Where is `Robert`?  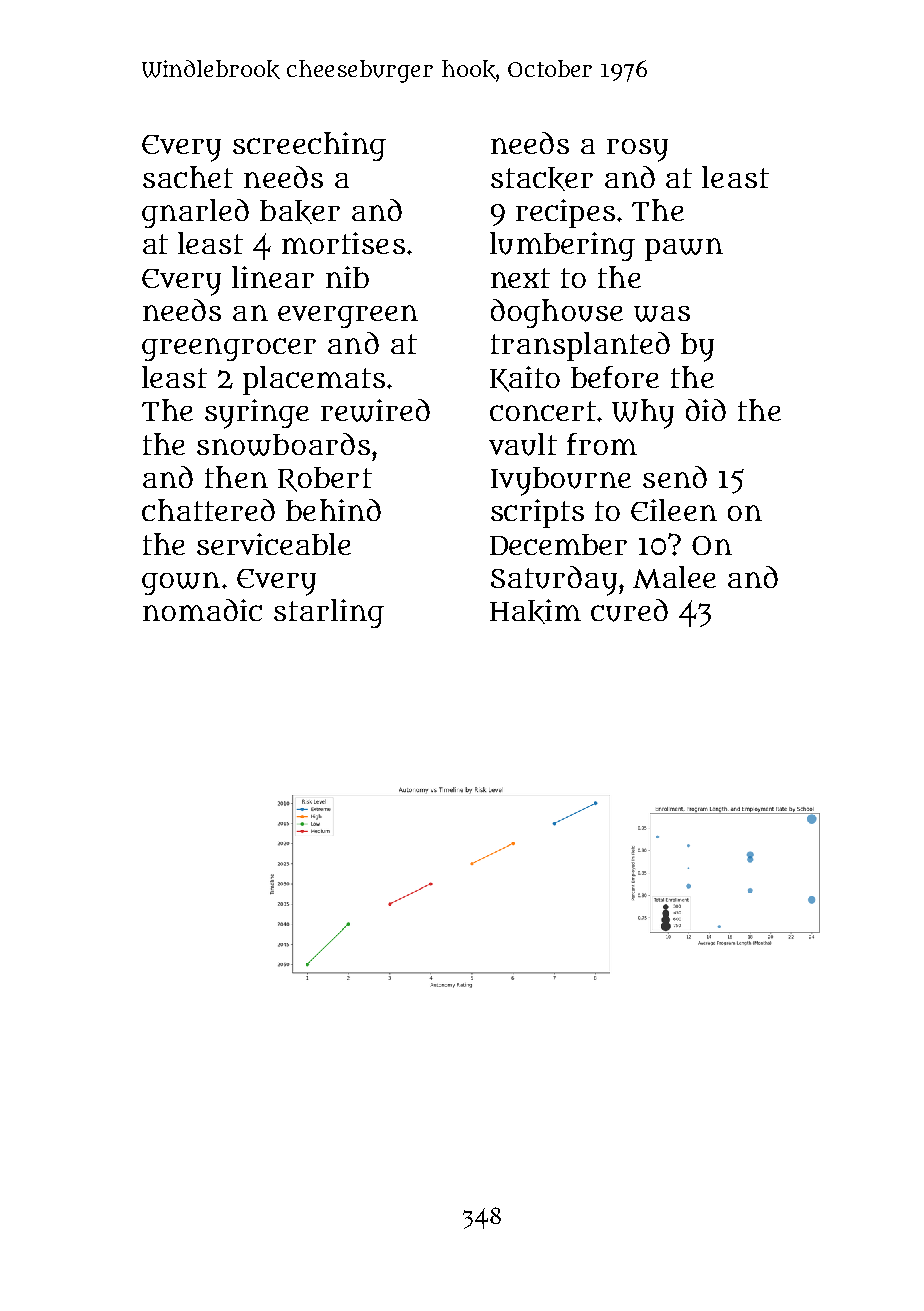 Robert is located at coordinates (325, 479).
